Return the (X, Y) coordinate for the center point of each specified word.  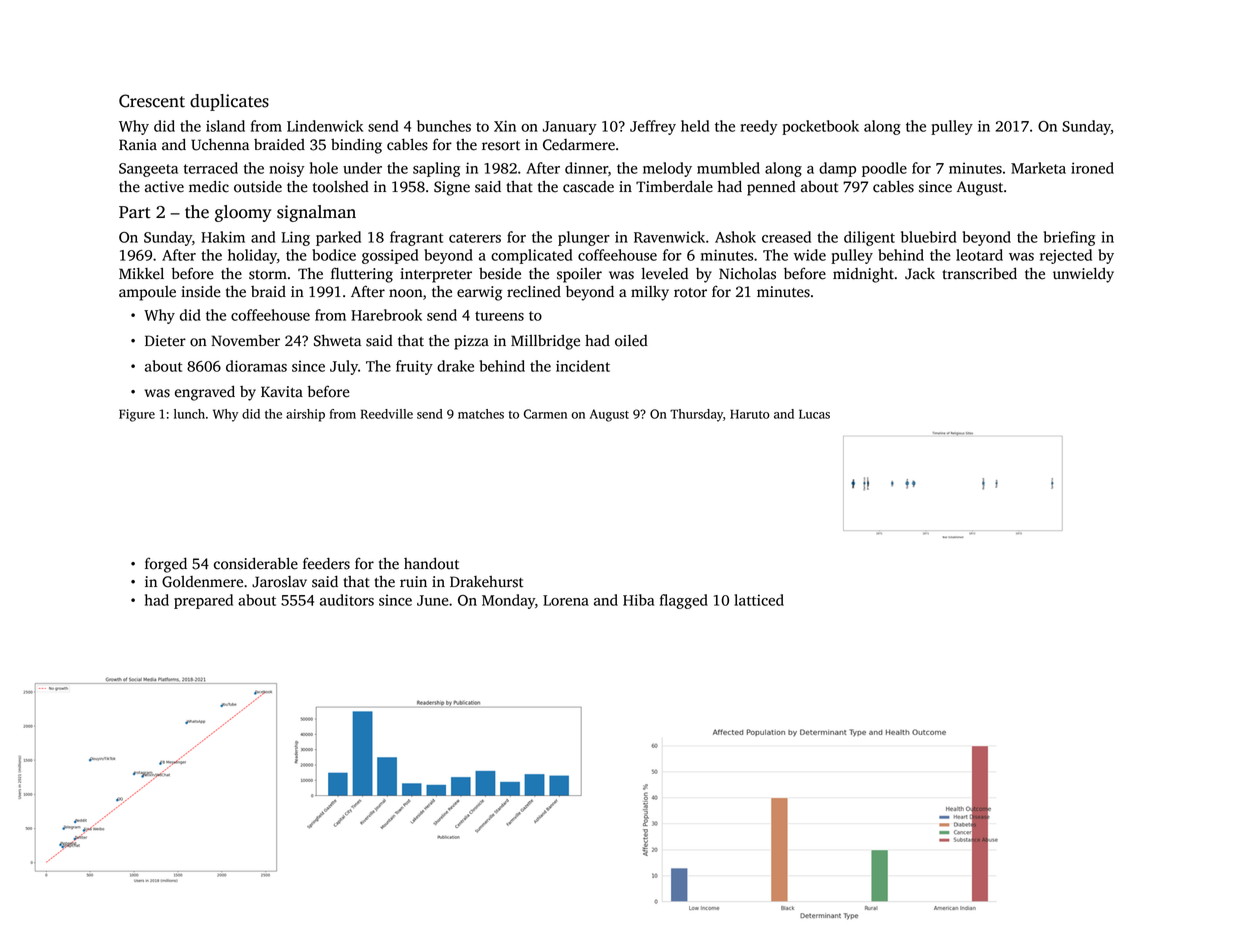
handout (431, 563)
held (695, 126)
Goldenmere (202, 582)
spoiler (579, 275)
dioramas (256, 366)
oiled (631, 341)
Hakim (223, 237)
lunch (189, 414)
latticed (759, 600)
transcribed (980, 273)
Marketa (1038, 168)
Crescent (152, 101)
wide (810, 255)
